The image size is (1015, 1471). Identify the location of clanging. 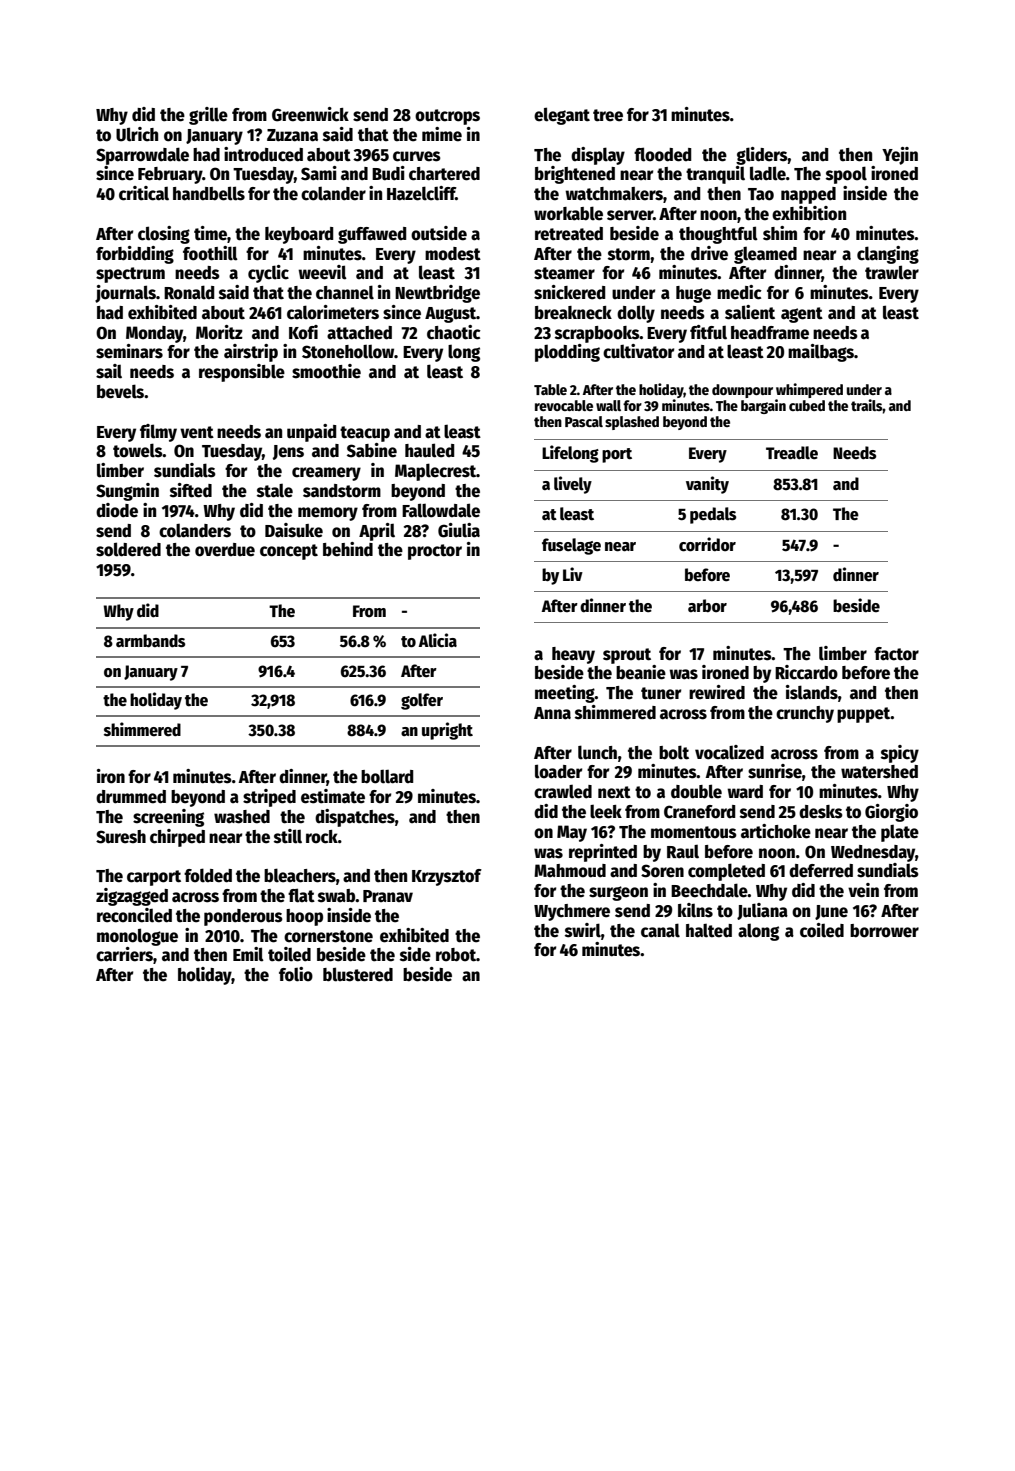
(888, 255).
